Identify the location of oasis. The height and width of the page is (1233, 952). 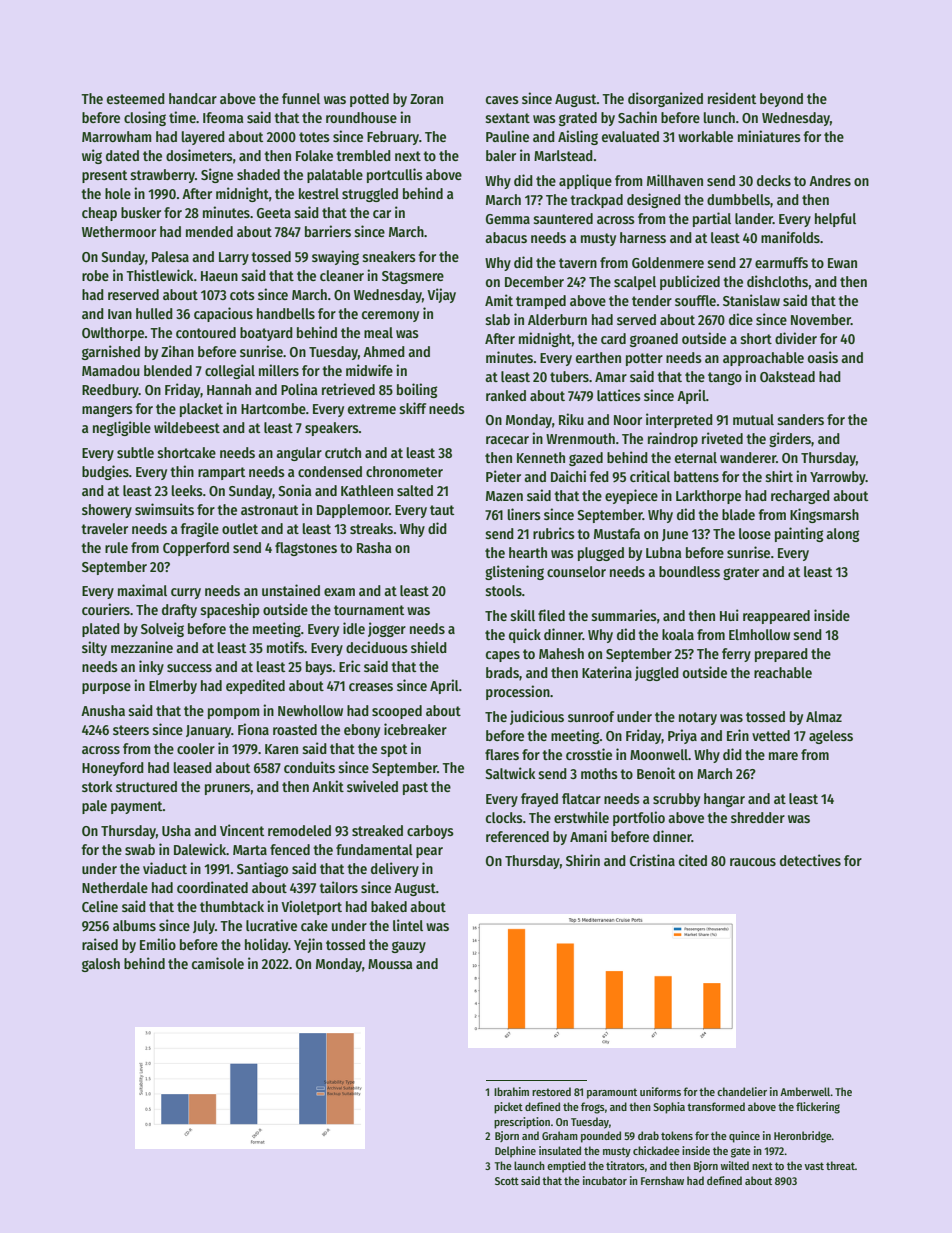
(823, 357).
